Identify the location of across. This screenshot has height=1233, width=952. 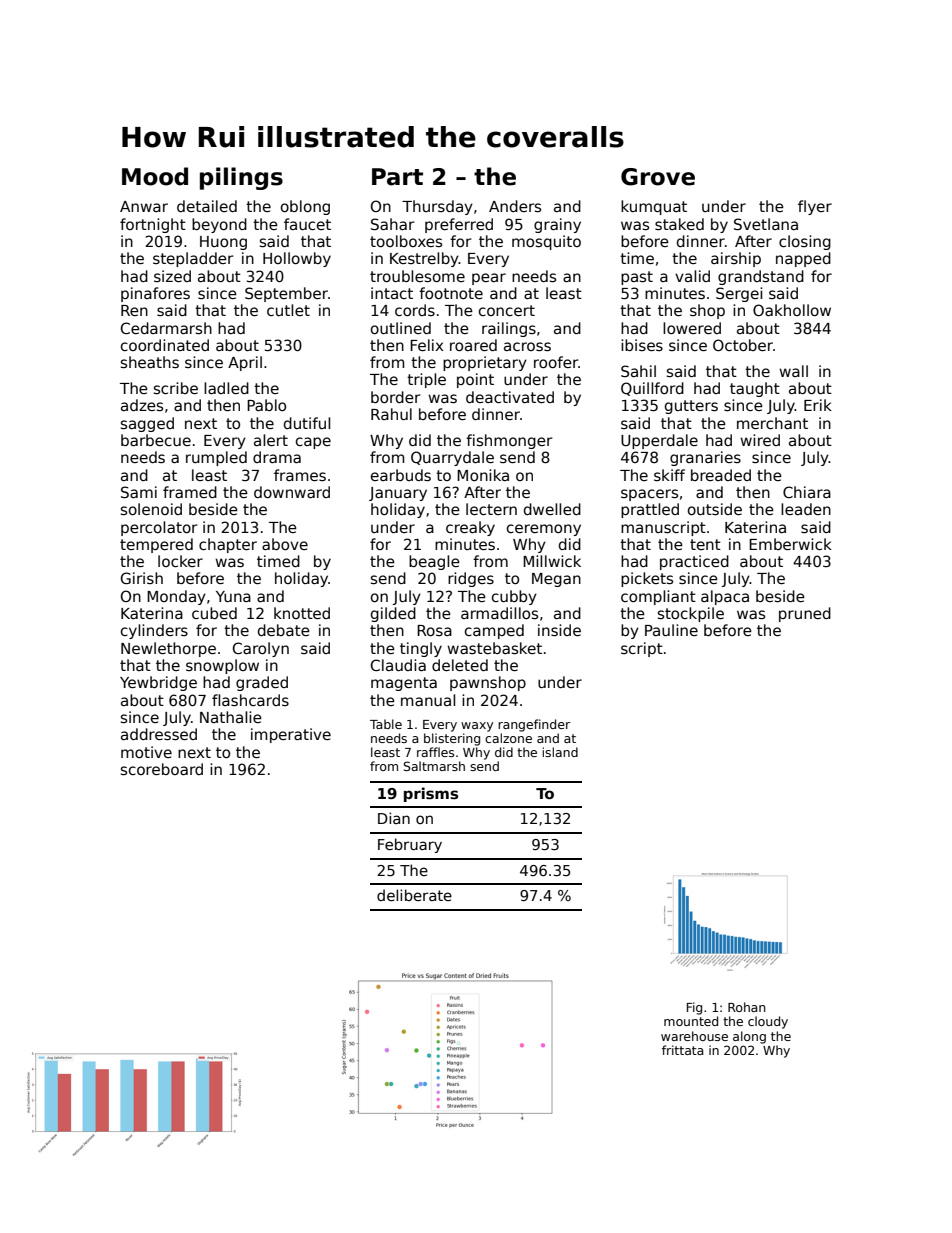
(527, 346).
